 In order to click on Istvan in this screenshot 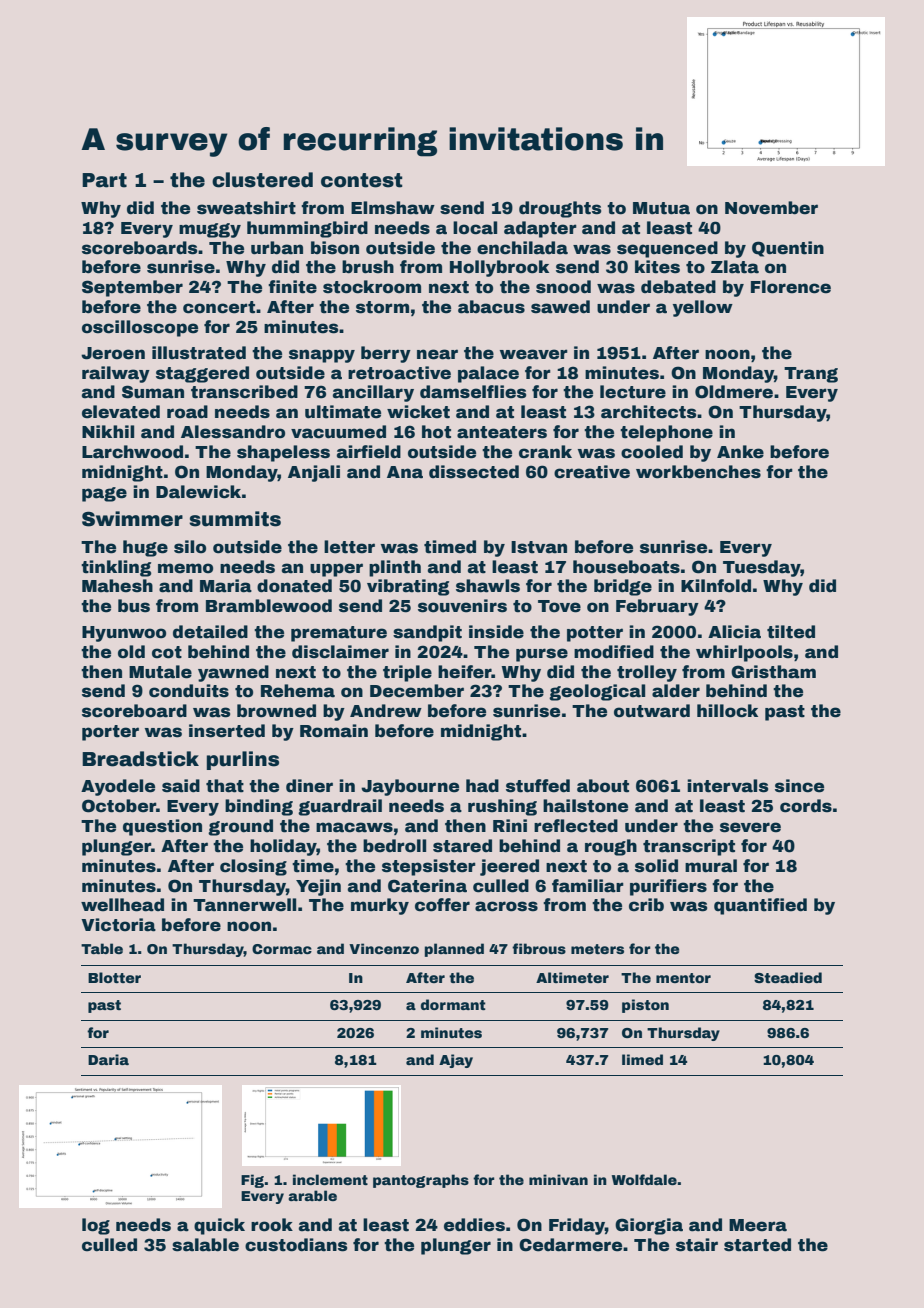, I will do `click(539, 547)`.
